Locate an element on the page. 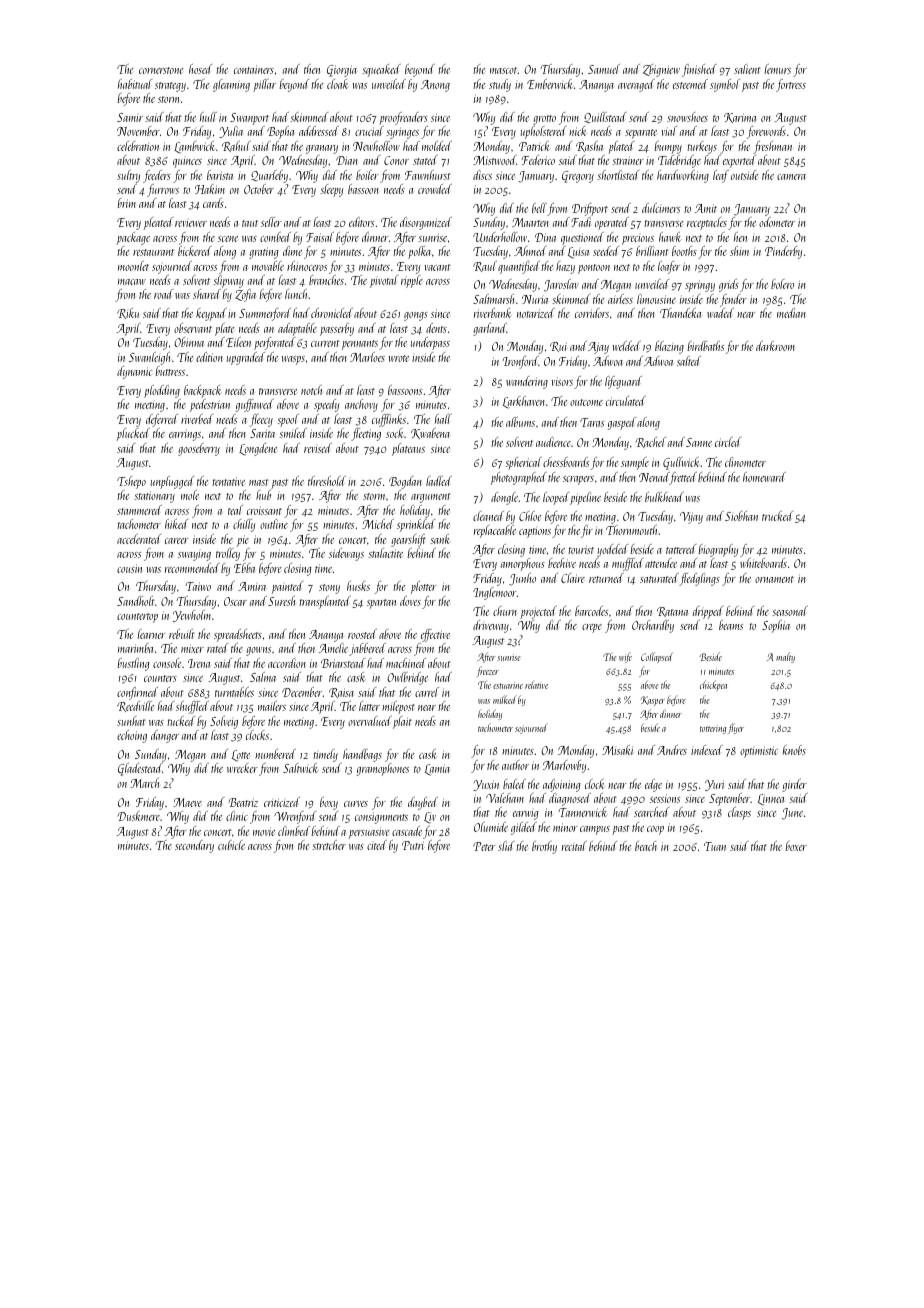 This image has height=1308, width=924. doves is located at coordinates (410, 601).
